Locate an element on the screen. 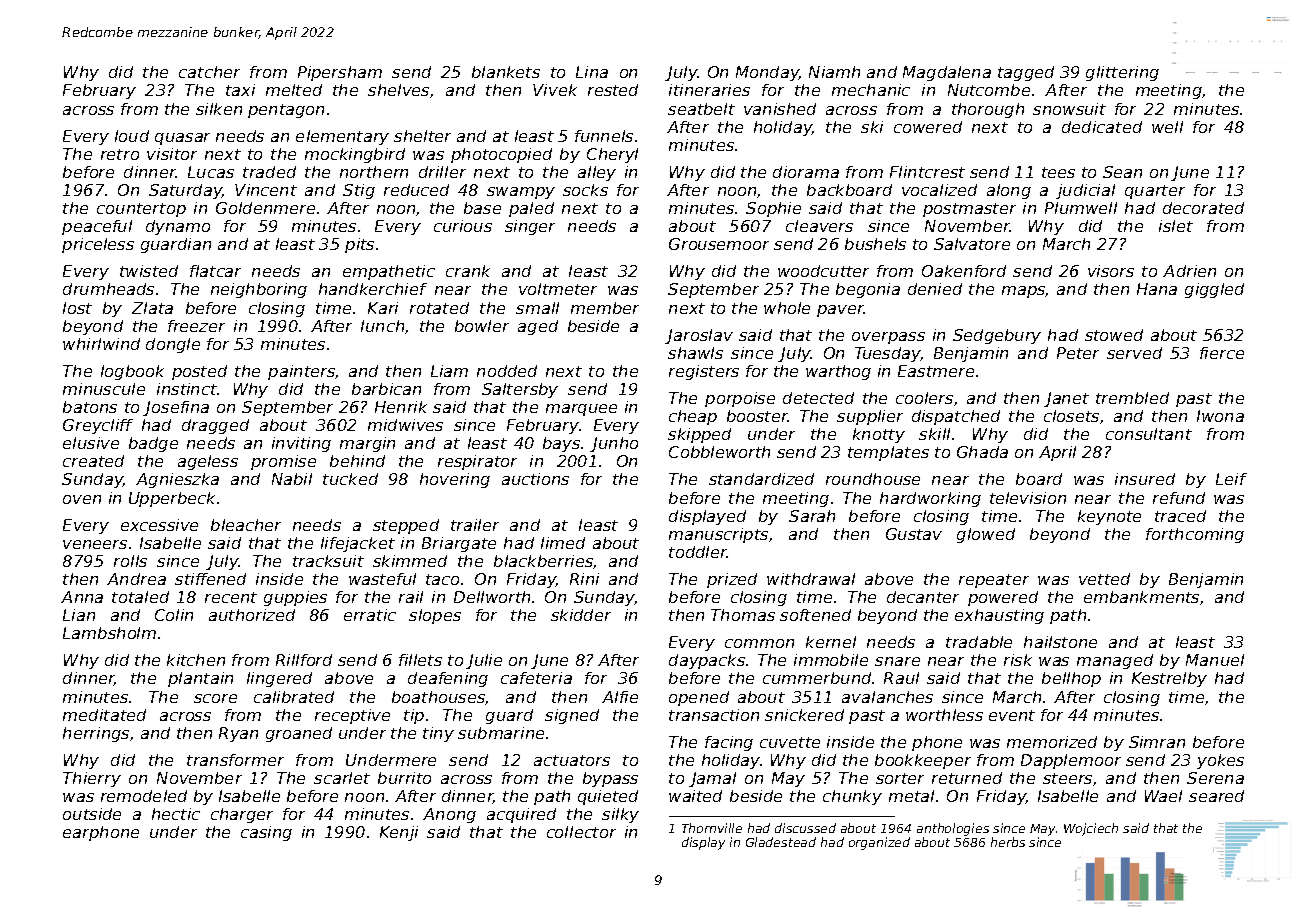 Image resolution: width=1308 pixels, height=924 pixels. retro is located at coordinates (120, 154).
